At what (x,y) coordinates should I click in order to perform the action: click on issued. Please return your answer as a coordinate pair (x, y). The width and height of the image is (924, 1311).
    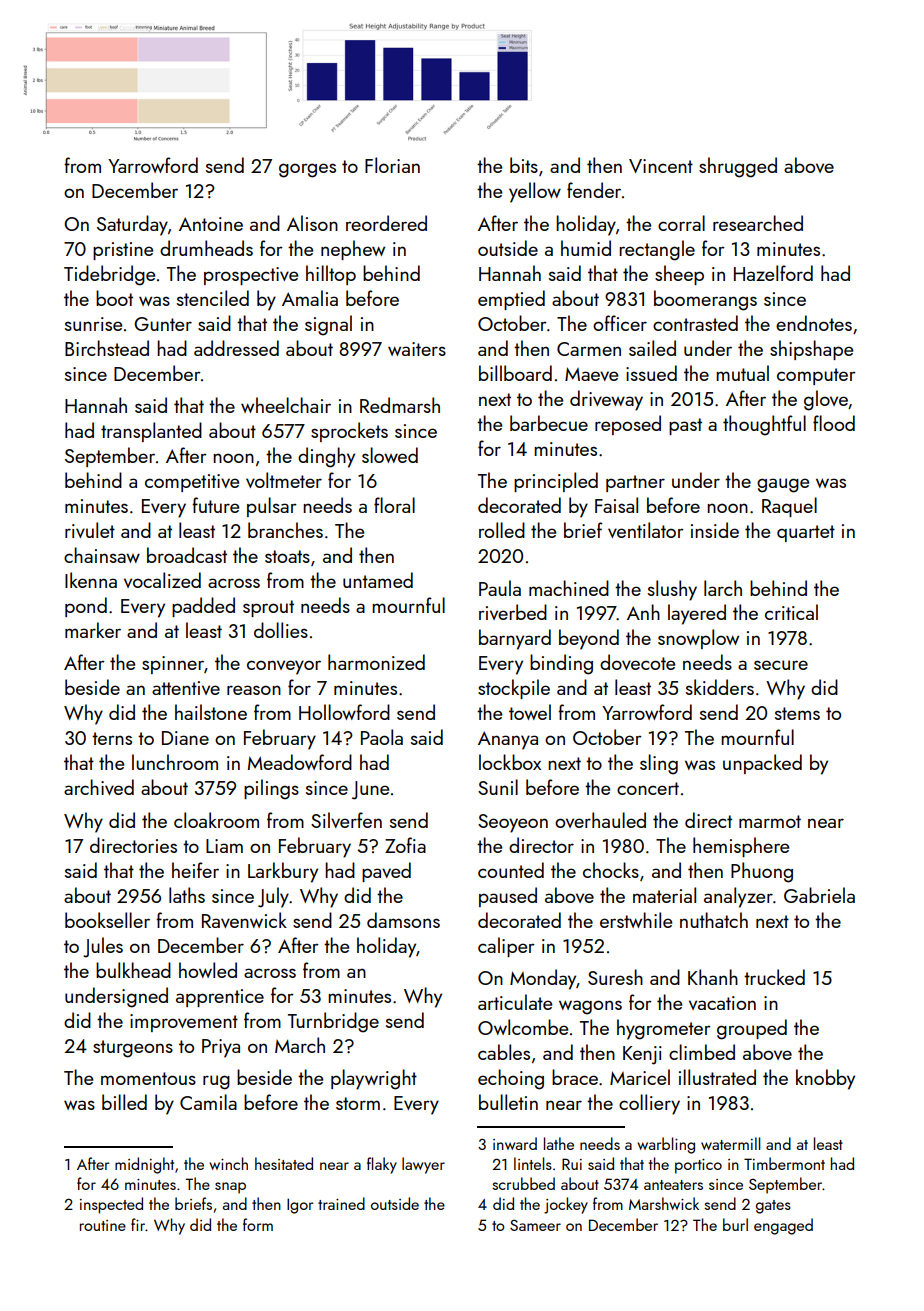
    Looking at the image, I should click on (651, 373).
